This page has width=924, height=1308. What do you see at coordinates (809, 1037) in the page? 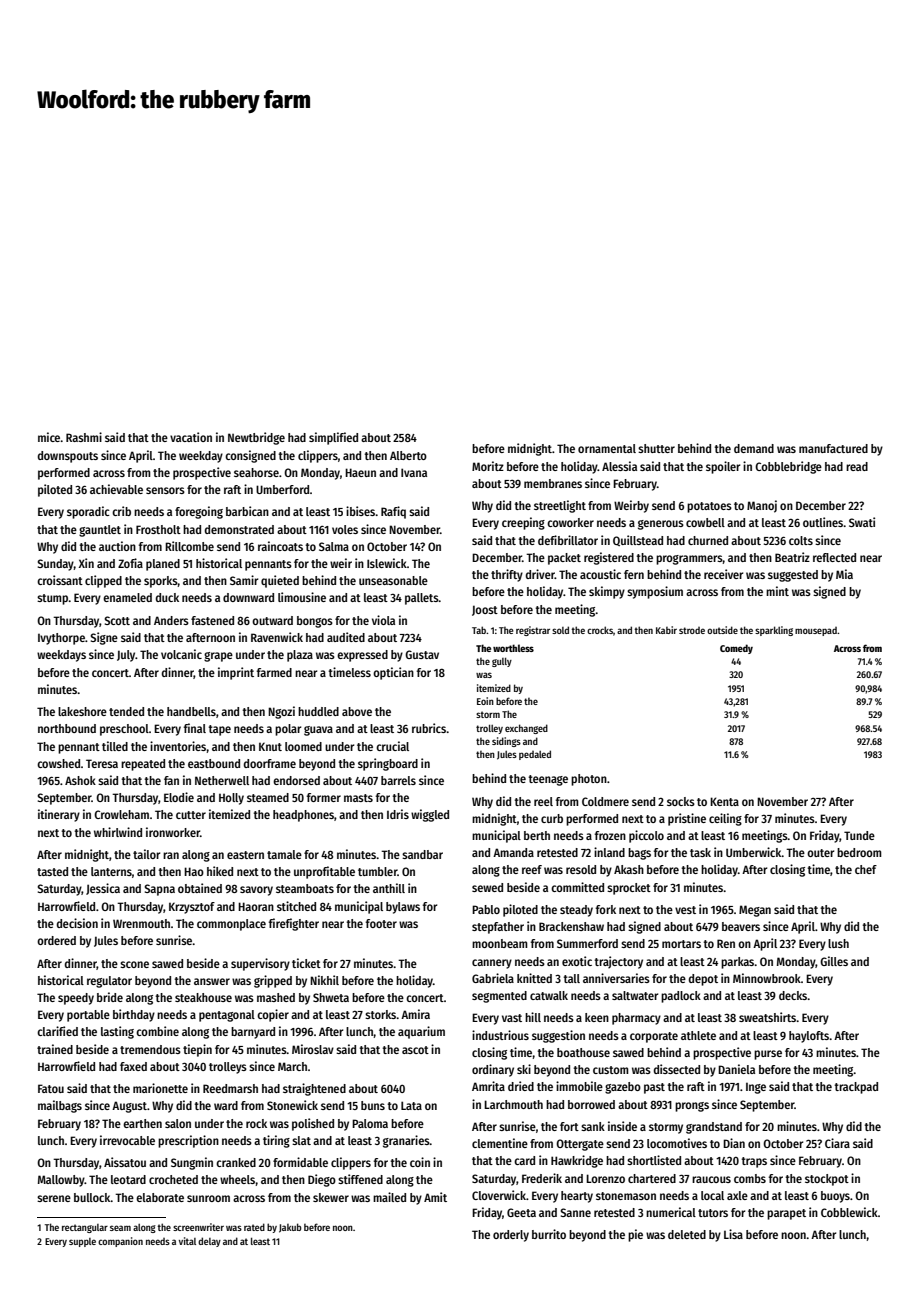
I see `haylofts` at bounding box center [809, 1037].
